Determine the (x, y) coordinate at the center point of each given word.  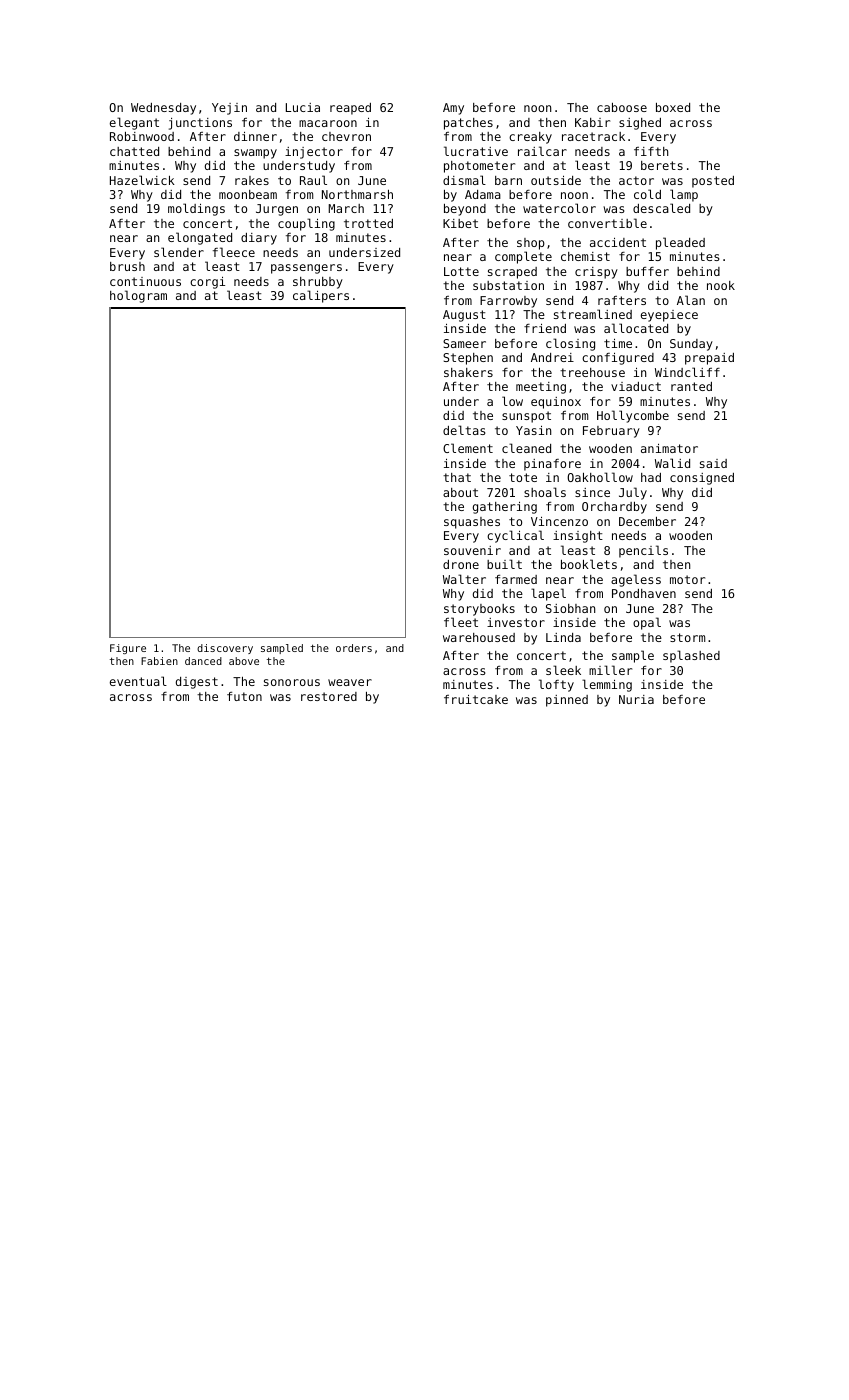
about (460, 492)
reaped (350, 109)
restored (329, 696)
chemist (585, 256)
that (457, 477)
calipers (321, 296)
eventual (138, 681)
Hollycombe (633, 416)
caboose (622, 107)
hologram (138, 296)
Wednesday (163, 109)
